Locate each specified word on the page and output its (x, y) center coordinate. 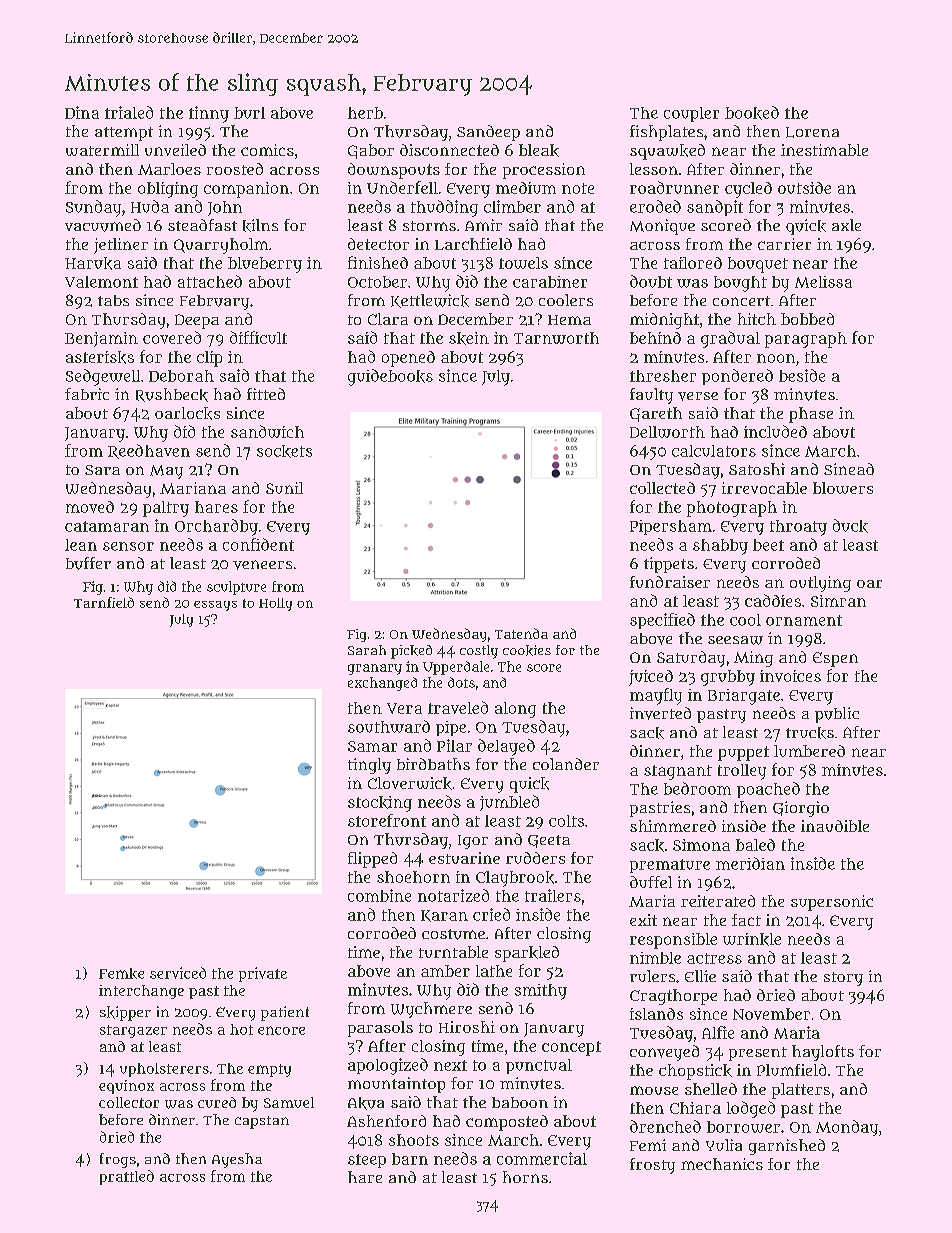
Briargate (744, 697)
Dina (82, 112)
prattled (127, 1177)
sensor (128, 546)
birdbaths (433, 764)
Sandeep (488, 133)
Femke (121, 973)
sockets (284, 451)
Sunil (284, 488)
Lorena (812, 132)
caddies (773, 600)
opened (408, 359)
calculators (714, 451)
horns (525, 1177)
